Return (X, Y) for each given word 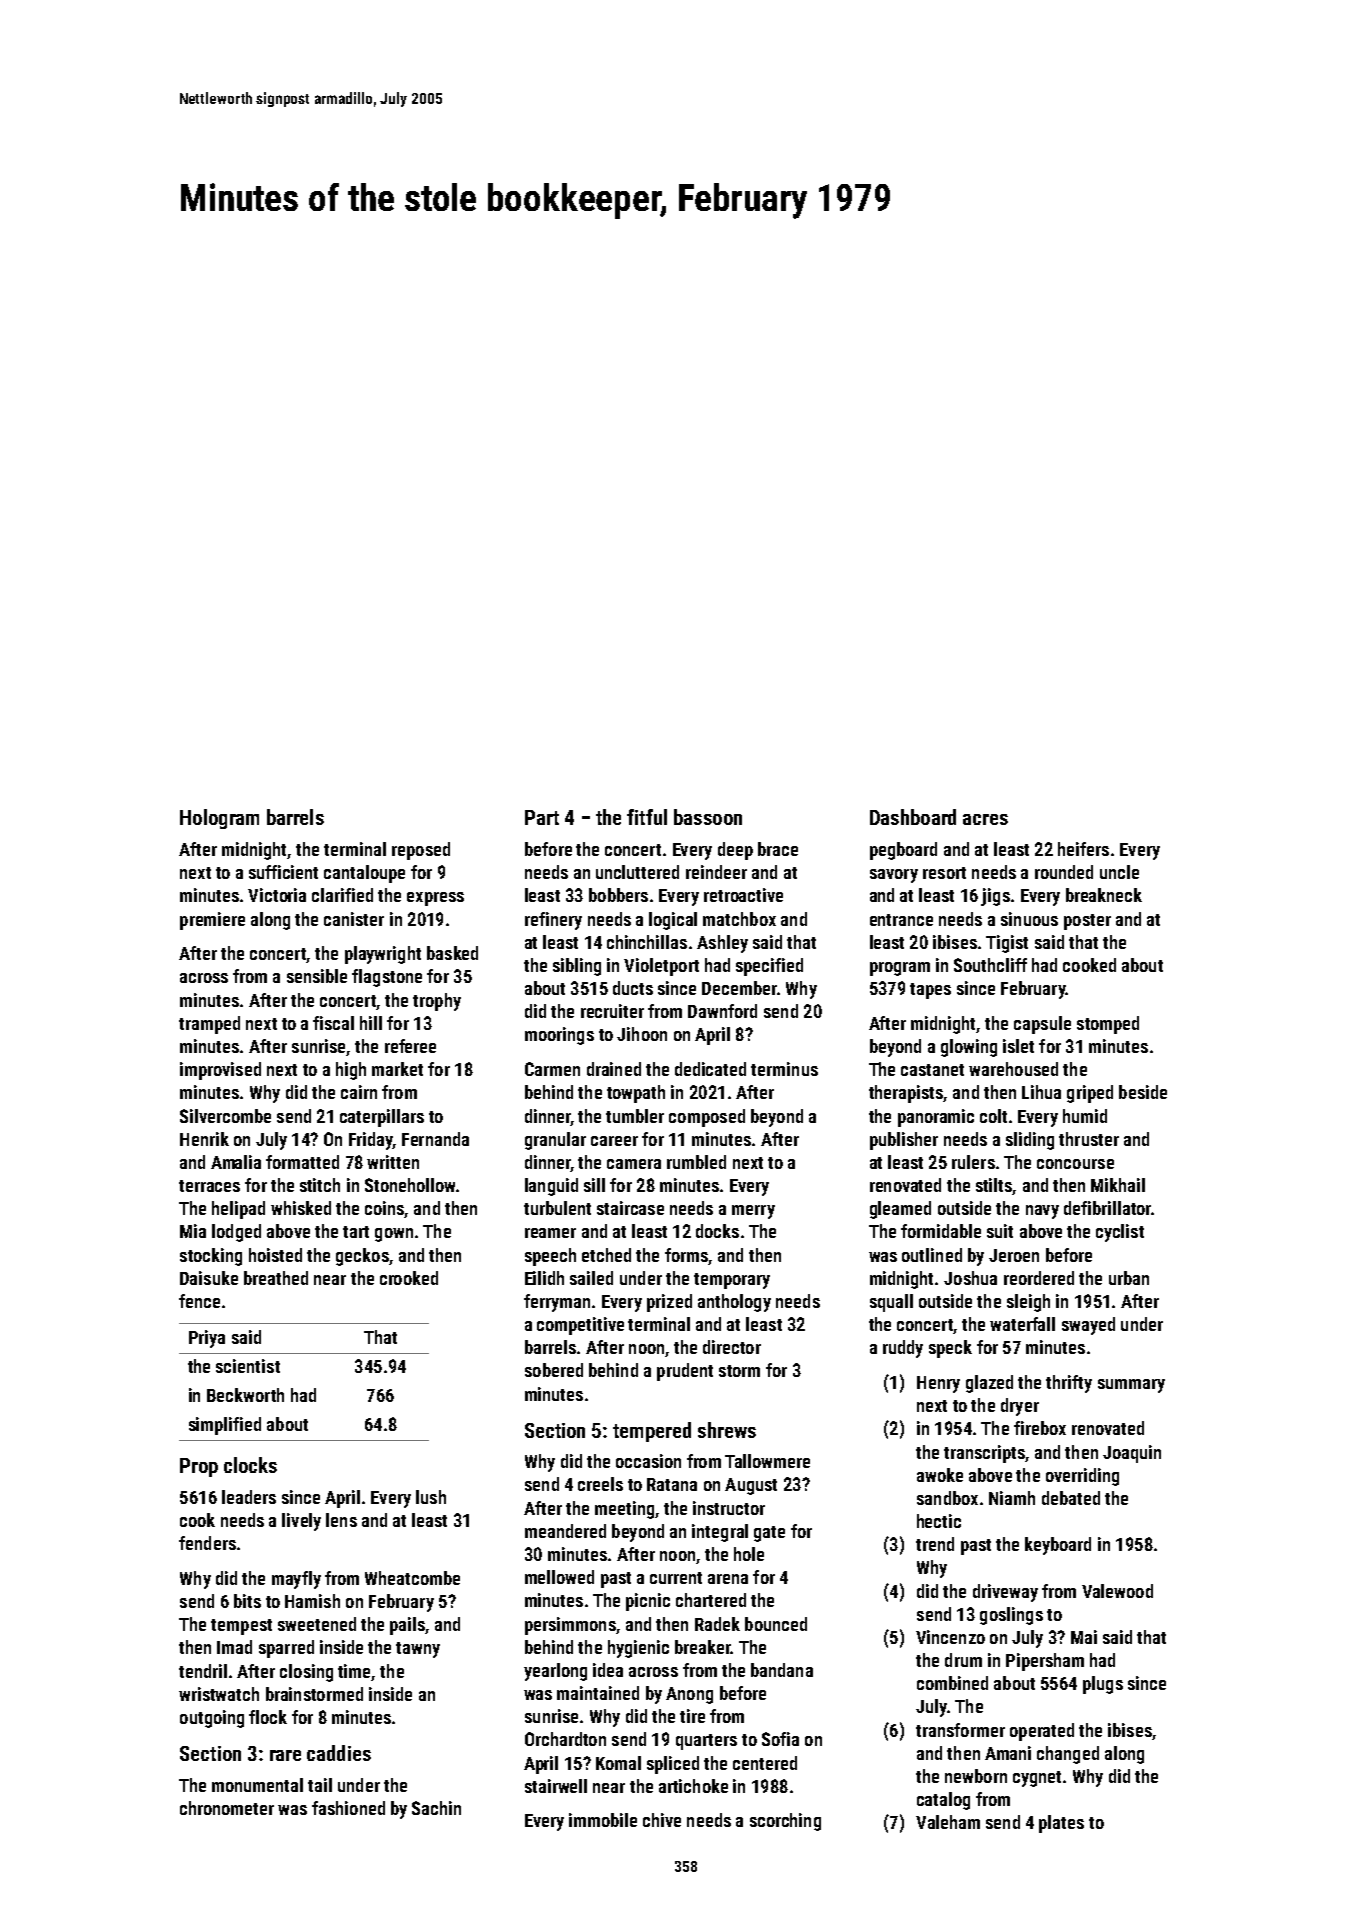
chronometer (227, 1808)
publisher (904, 1141)
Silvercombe (225, 1116)
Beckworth (245, 1395)
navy (1042, 1212)
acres (985, 819)
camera (634, 1164)
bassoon (708, 817)
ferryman (557, 1303)
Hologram (219, 819)
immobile (603, 1820)
